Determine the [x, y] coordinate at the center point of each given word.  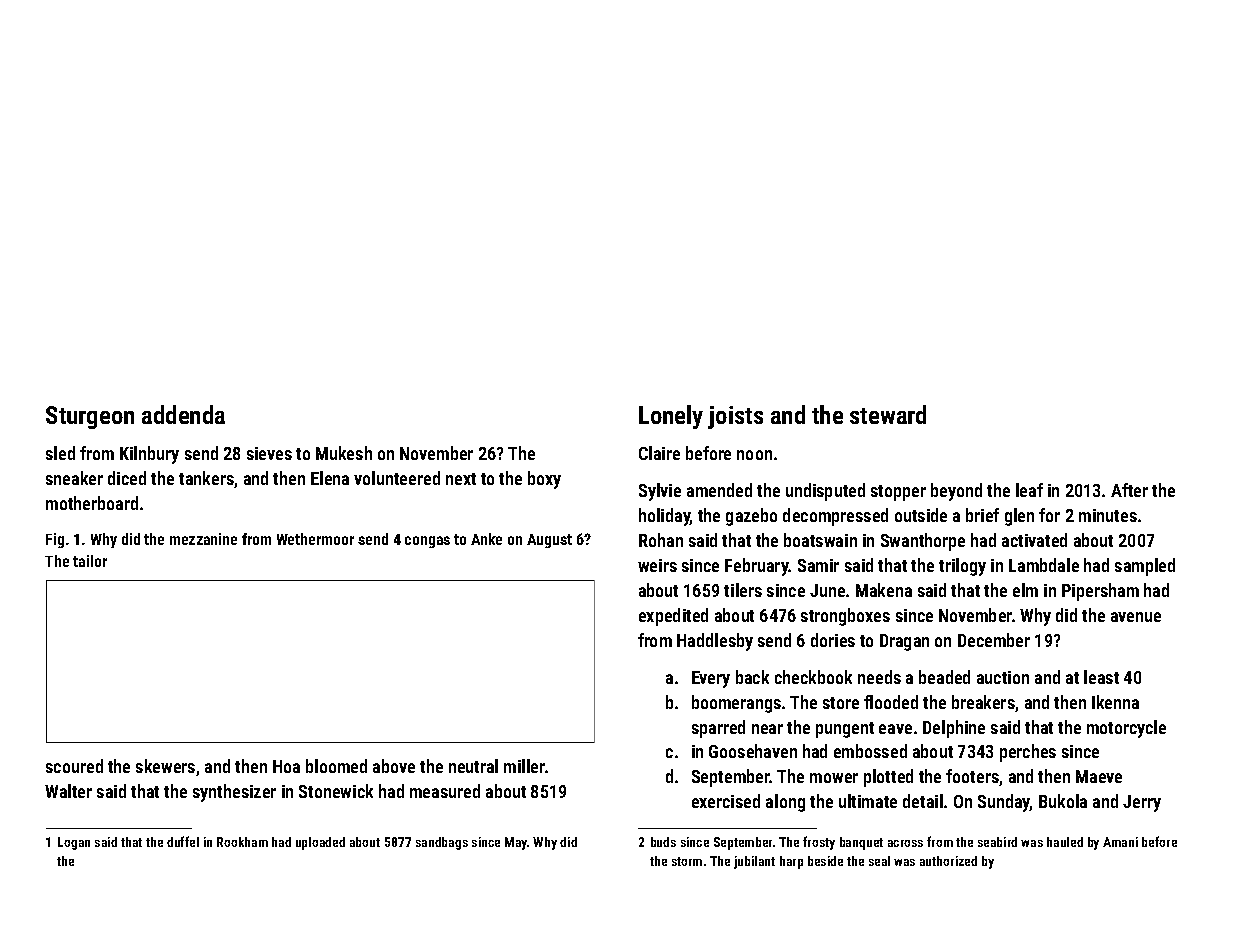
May [516, 843]
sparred [718, 729]
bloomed [336, 766]
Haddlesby [715, 642]
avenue [1136, 617]
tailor [90, 561]
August [549, 541]
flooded [891, 702]
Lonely [671, 417]
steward [888, 414]
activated [1034, 540]
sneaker [74, 478]
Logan [74, 843]
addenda [183, 414]
